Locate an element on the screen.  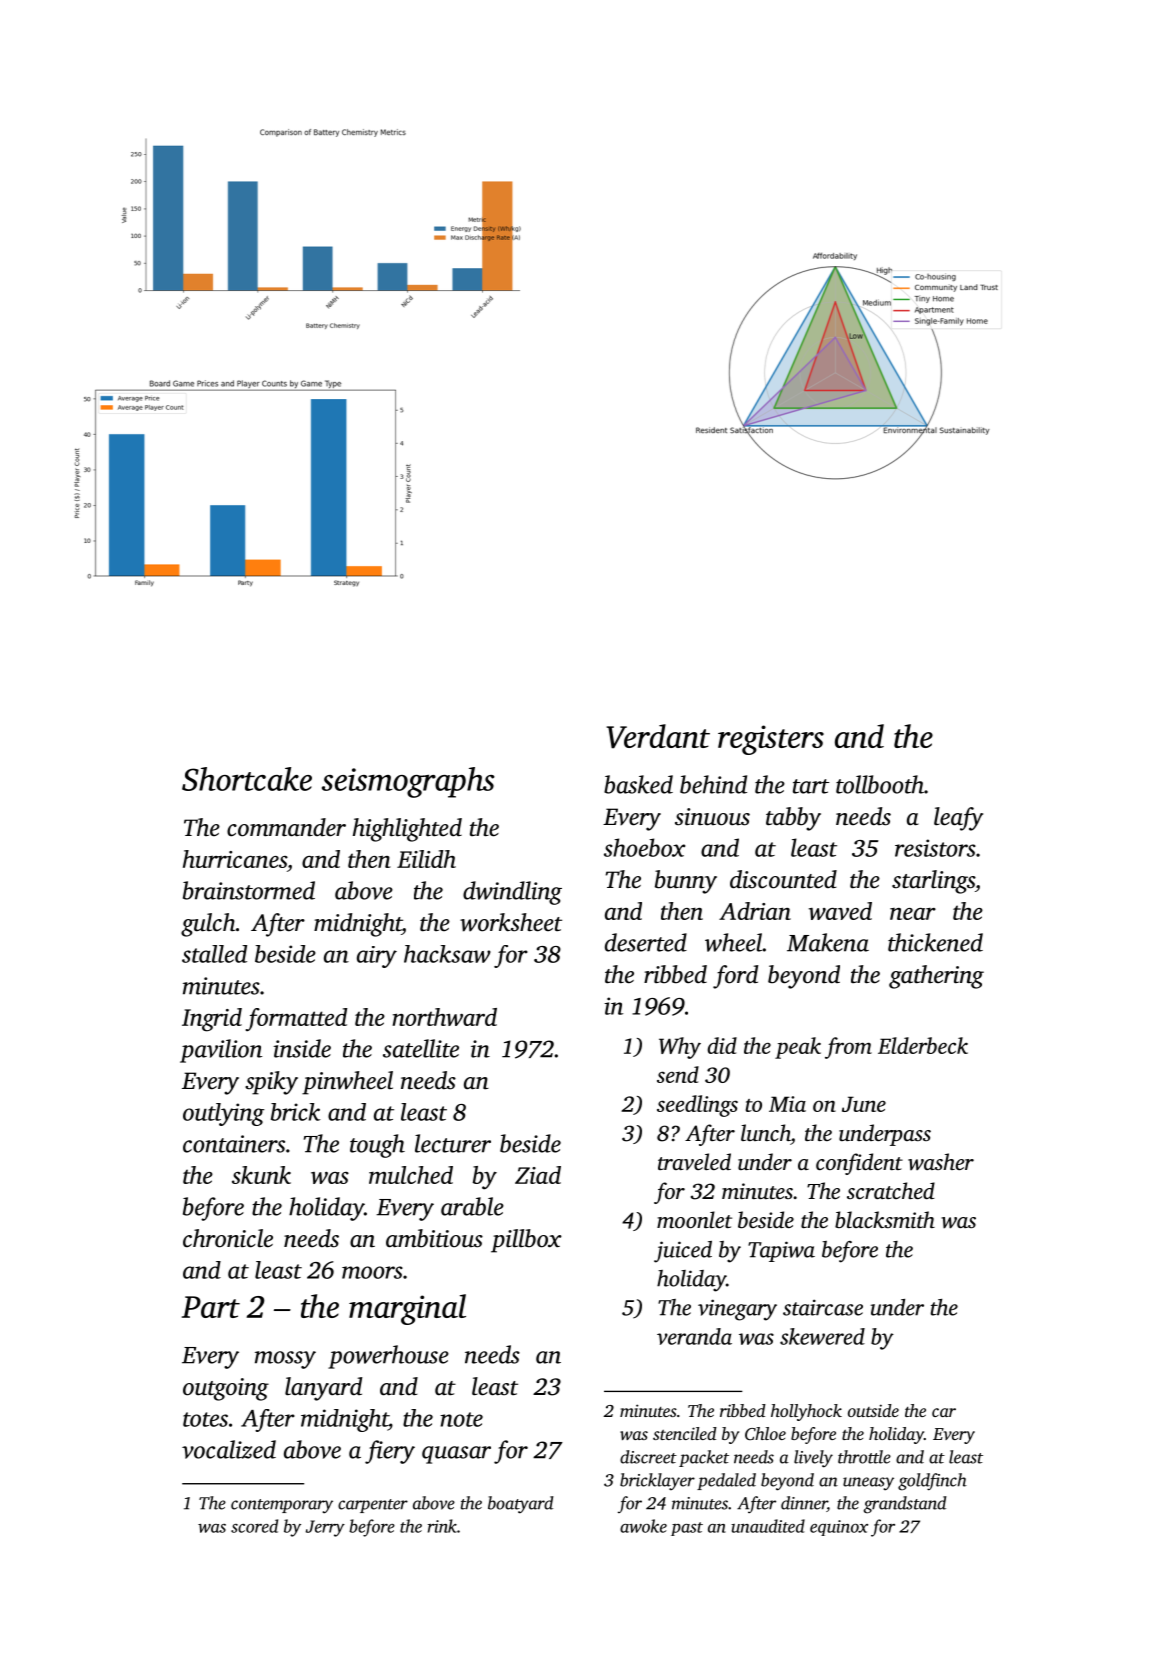
tollbooth is located at coordinates (880, 784).
